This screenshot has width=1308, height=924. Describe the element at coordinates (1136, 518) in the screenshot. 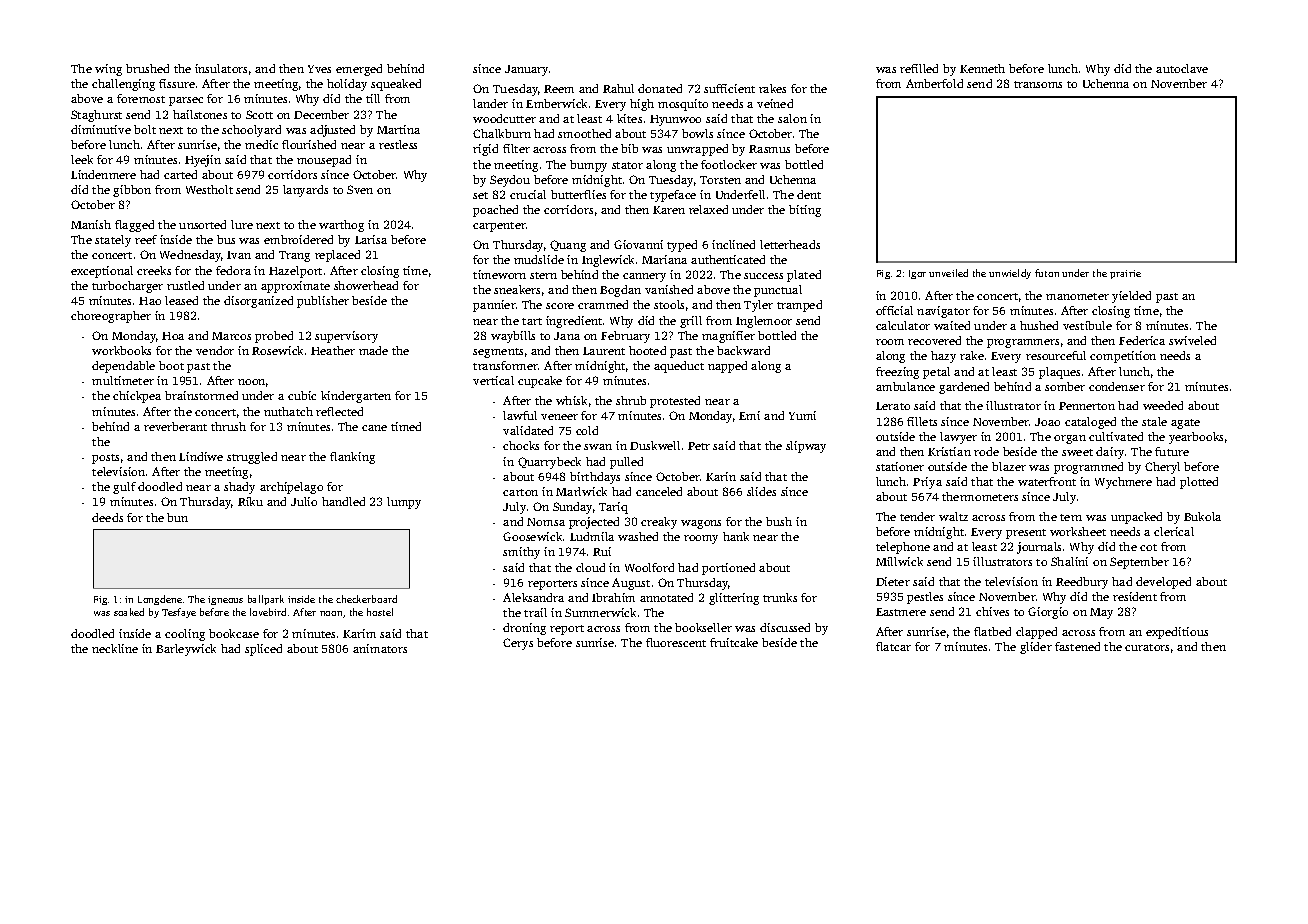

I see `unpacked` at that location.
